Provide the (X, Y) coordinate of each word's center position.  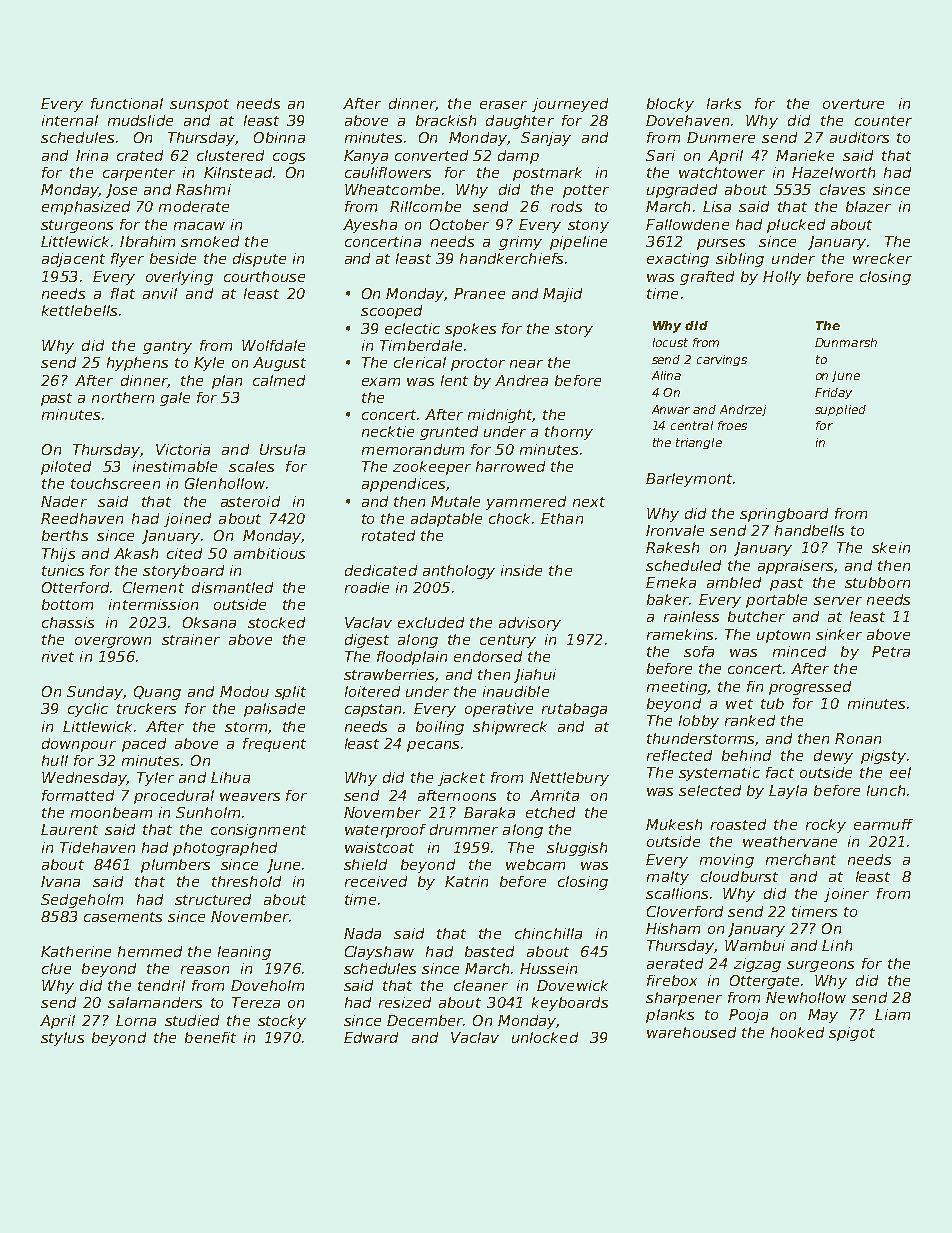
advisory (530, 624)
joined (187, 520)
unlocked (545, 1037)
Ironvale (675, 530)
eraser (503, 105)
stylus (62, 1039)
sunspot (199, 105)
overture (853, 104)
